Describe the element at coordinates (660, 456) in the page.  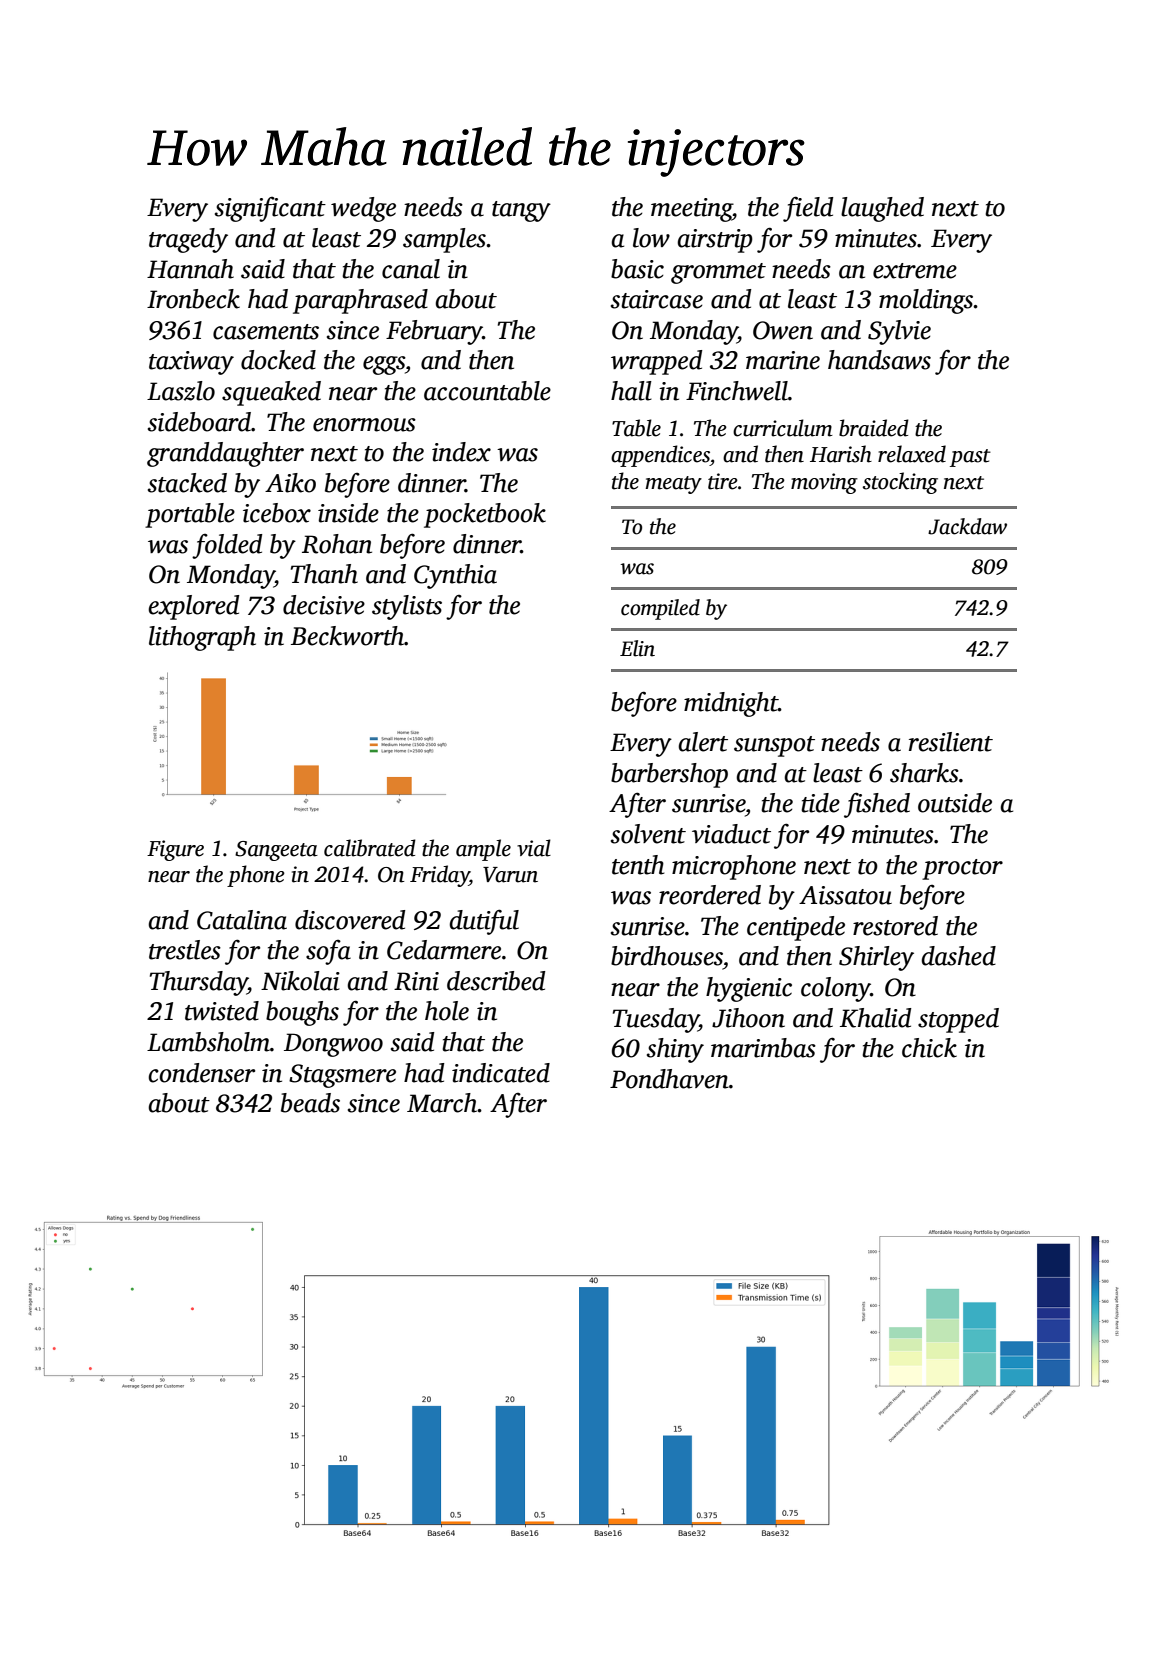
I see `appendices` at that location.
